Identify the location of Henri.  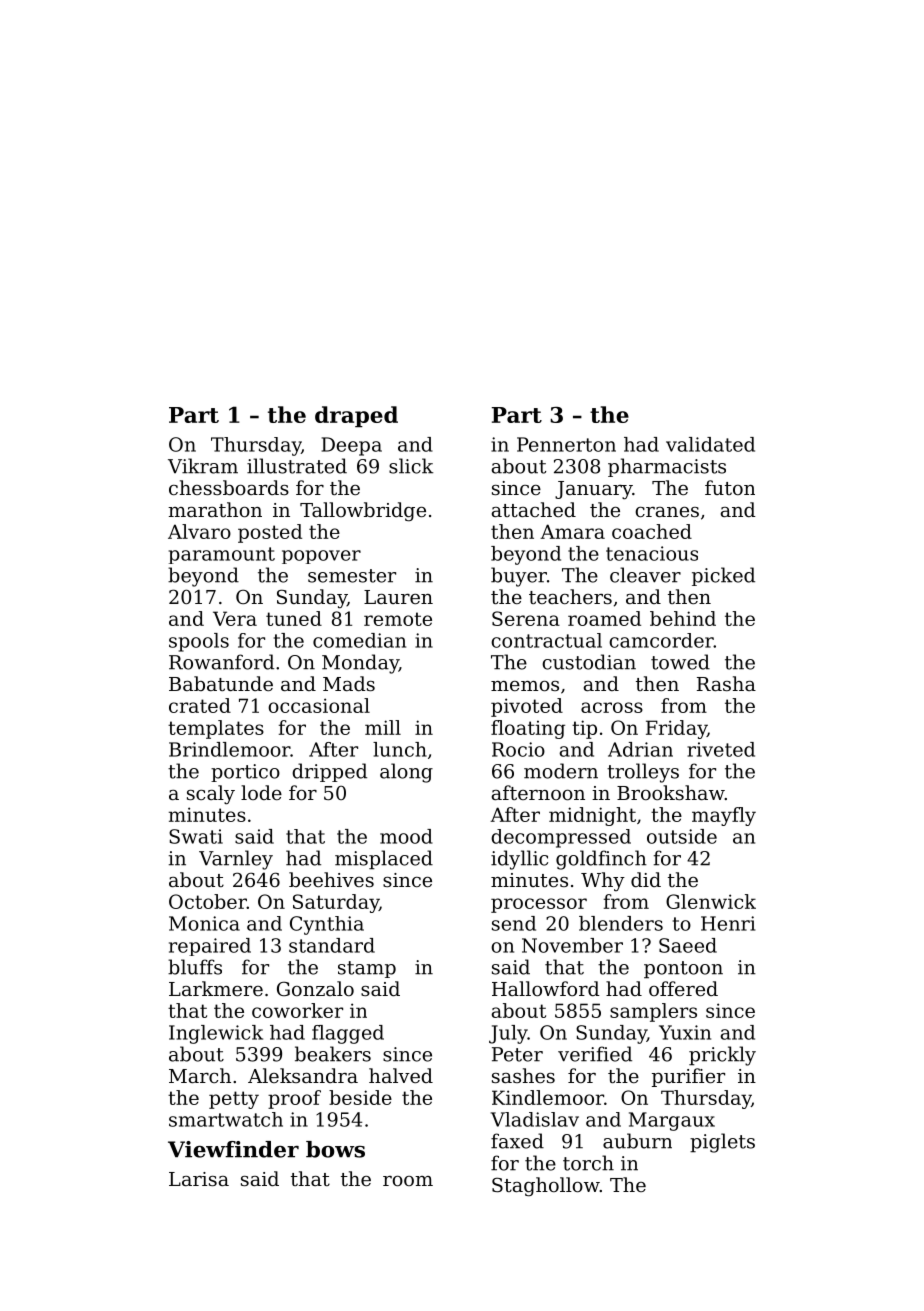
(728, 923).
